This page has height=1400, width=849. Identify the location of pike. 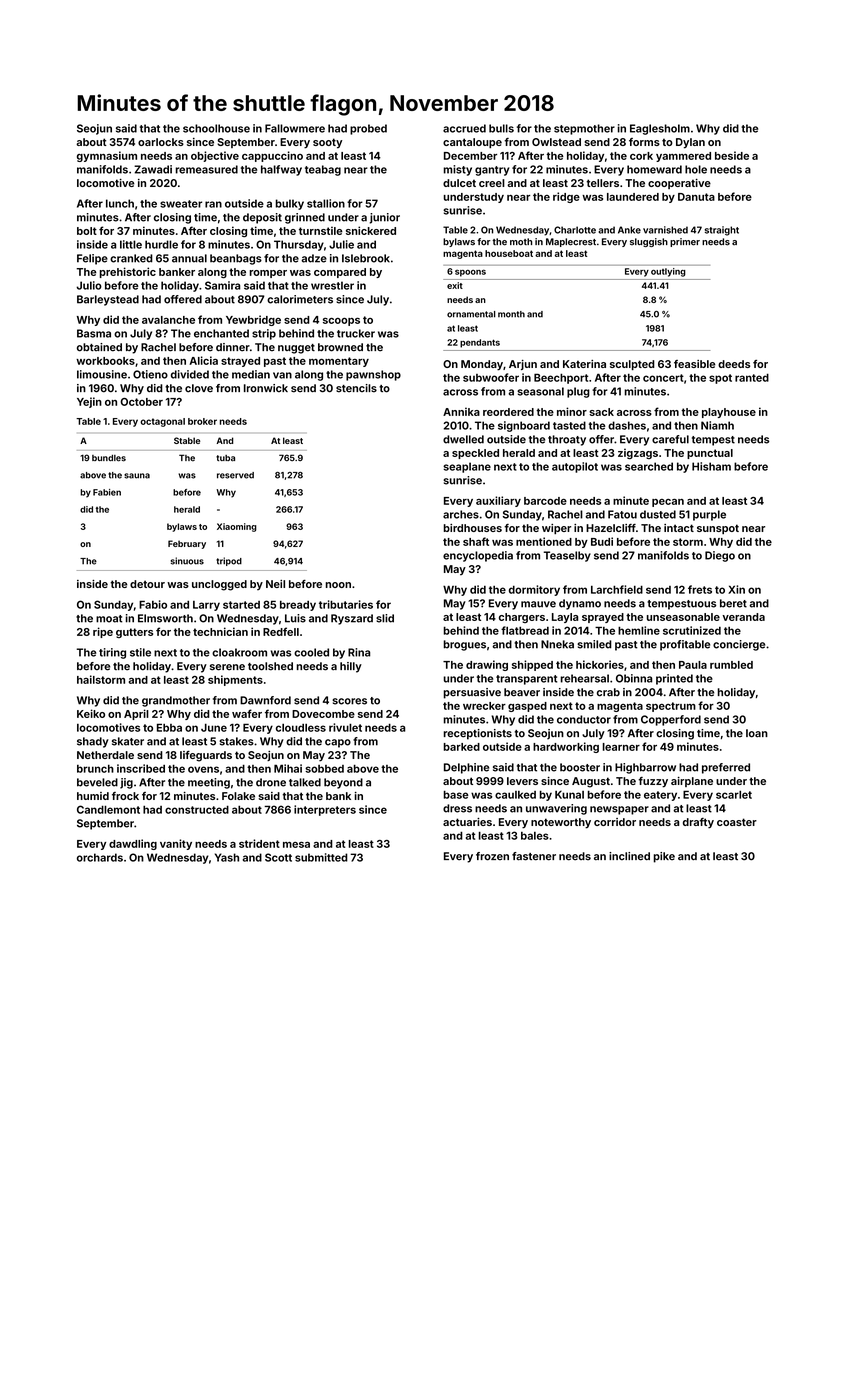
(664, 857).
